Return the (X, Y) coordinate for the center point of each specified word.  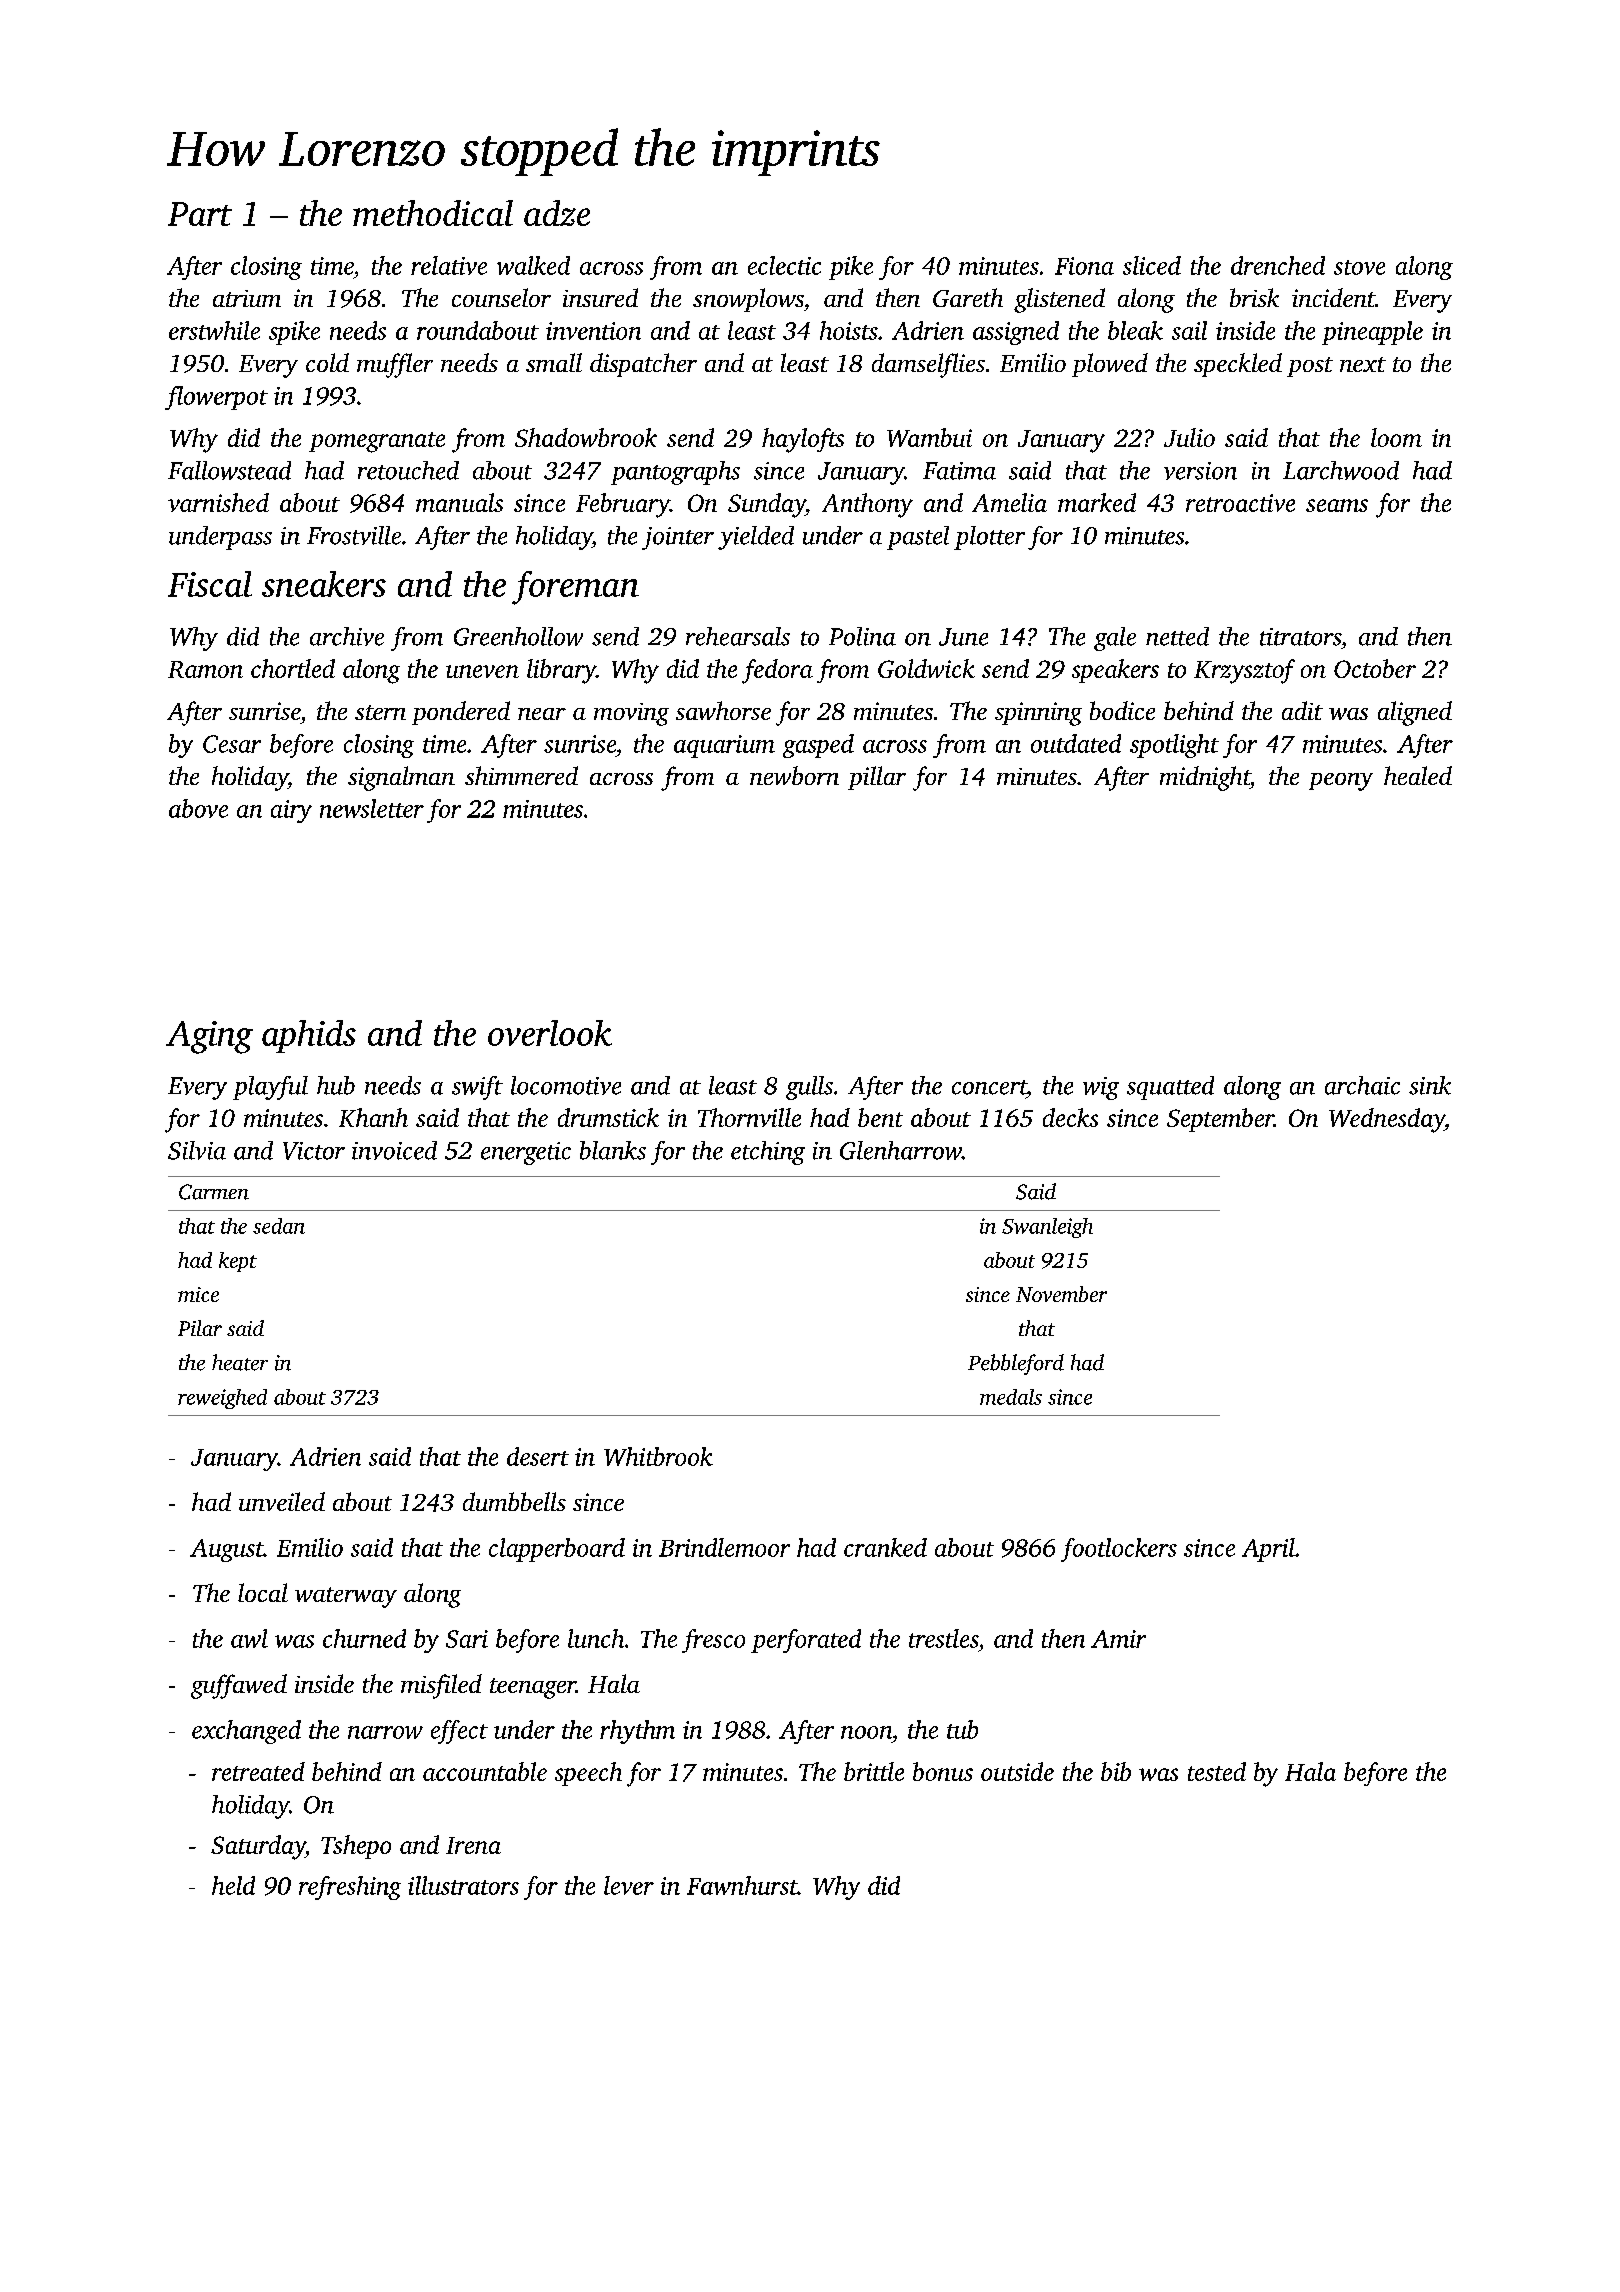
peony (1341, 782)
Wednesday (1387, 1120)
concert (989, 1087)
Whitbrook (658, 1456)
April (1268, 1550)
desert (538, 1456)
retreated (258, 1771)
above (198, 808)
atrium (247, 298)
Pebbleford (1016, 1364)
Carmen (214, 1192)
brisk (1254, 297)
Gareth (968, 297)
